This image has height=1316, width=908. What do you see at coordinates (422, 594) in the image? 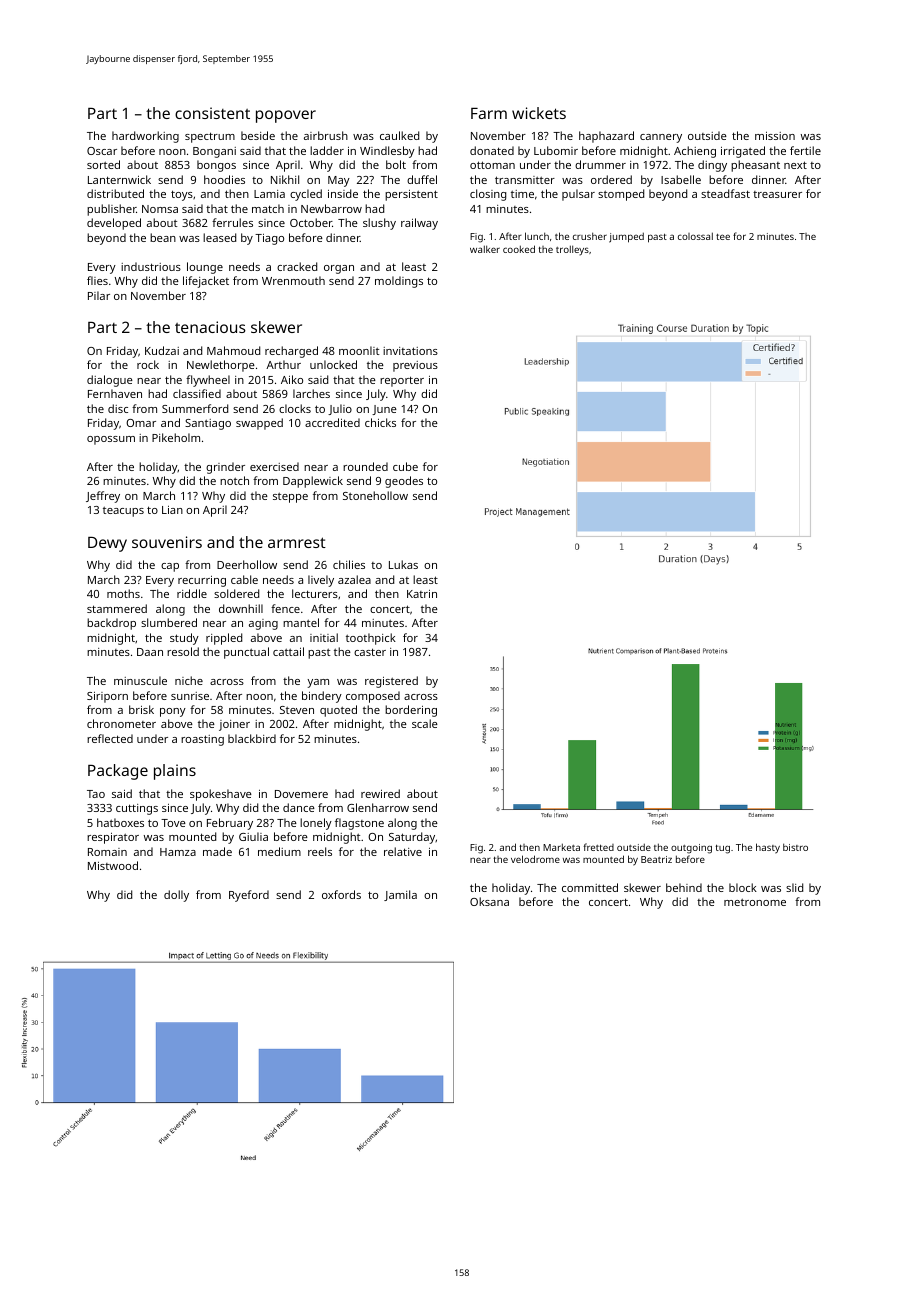
I see `Katrin` at bounding box center [422, 594].
